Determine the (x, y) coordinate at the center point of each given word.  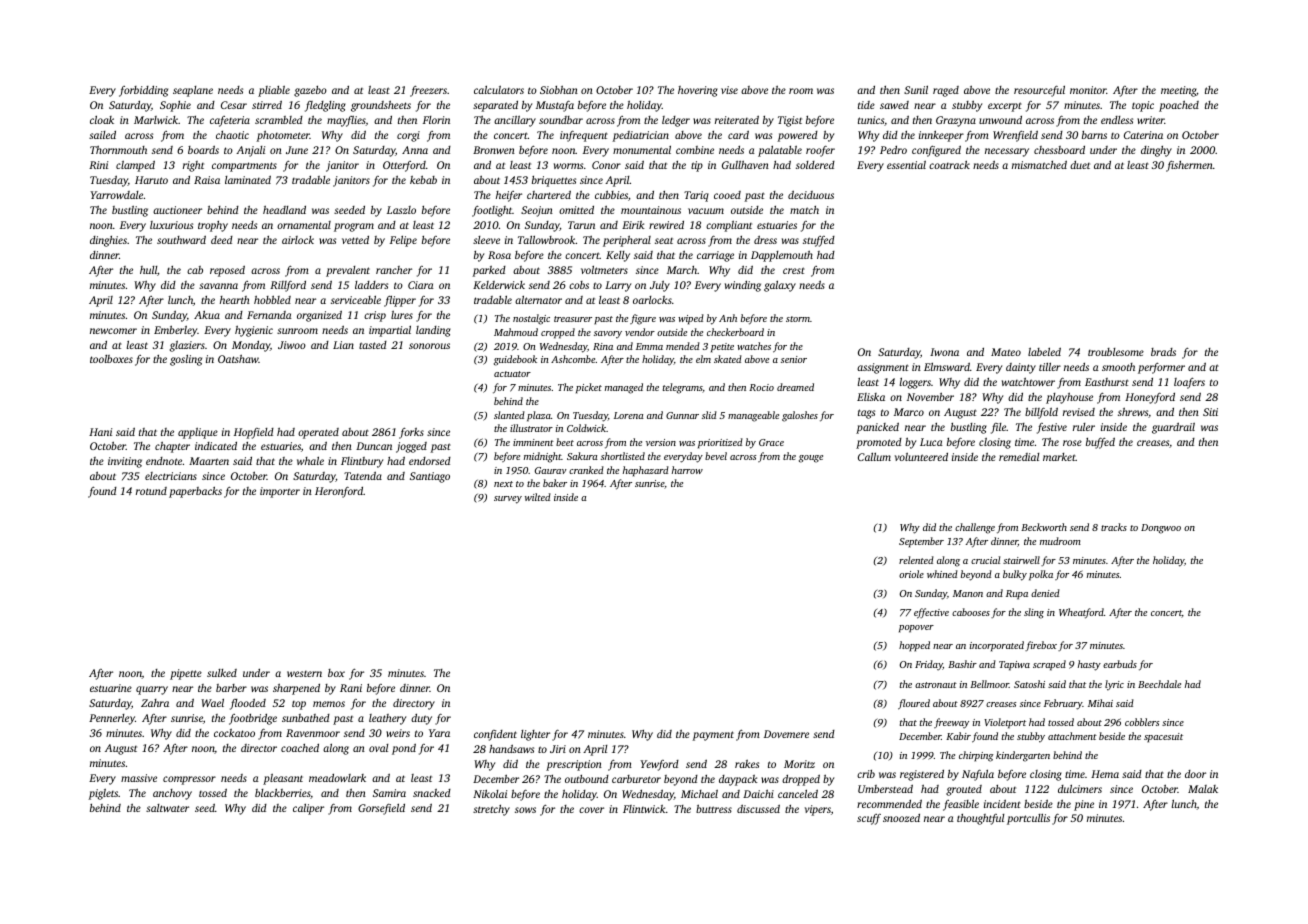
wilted (538, 497)
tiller (1050, 367)
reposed (227, 271)
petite (722, 348)
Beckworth (1044, 527)
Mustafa (555, 106)
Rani (351, 688)
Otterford (404, 166)
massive (139, 778)
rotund (151, 491)
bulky (1015, 575)
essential (906, 165)
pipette (186, 674)
